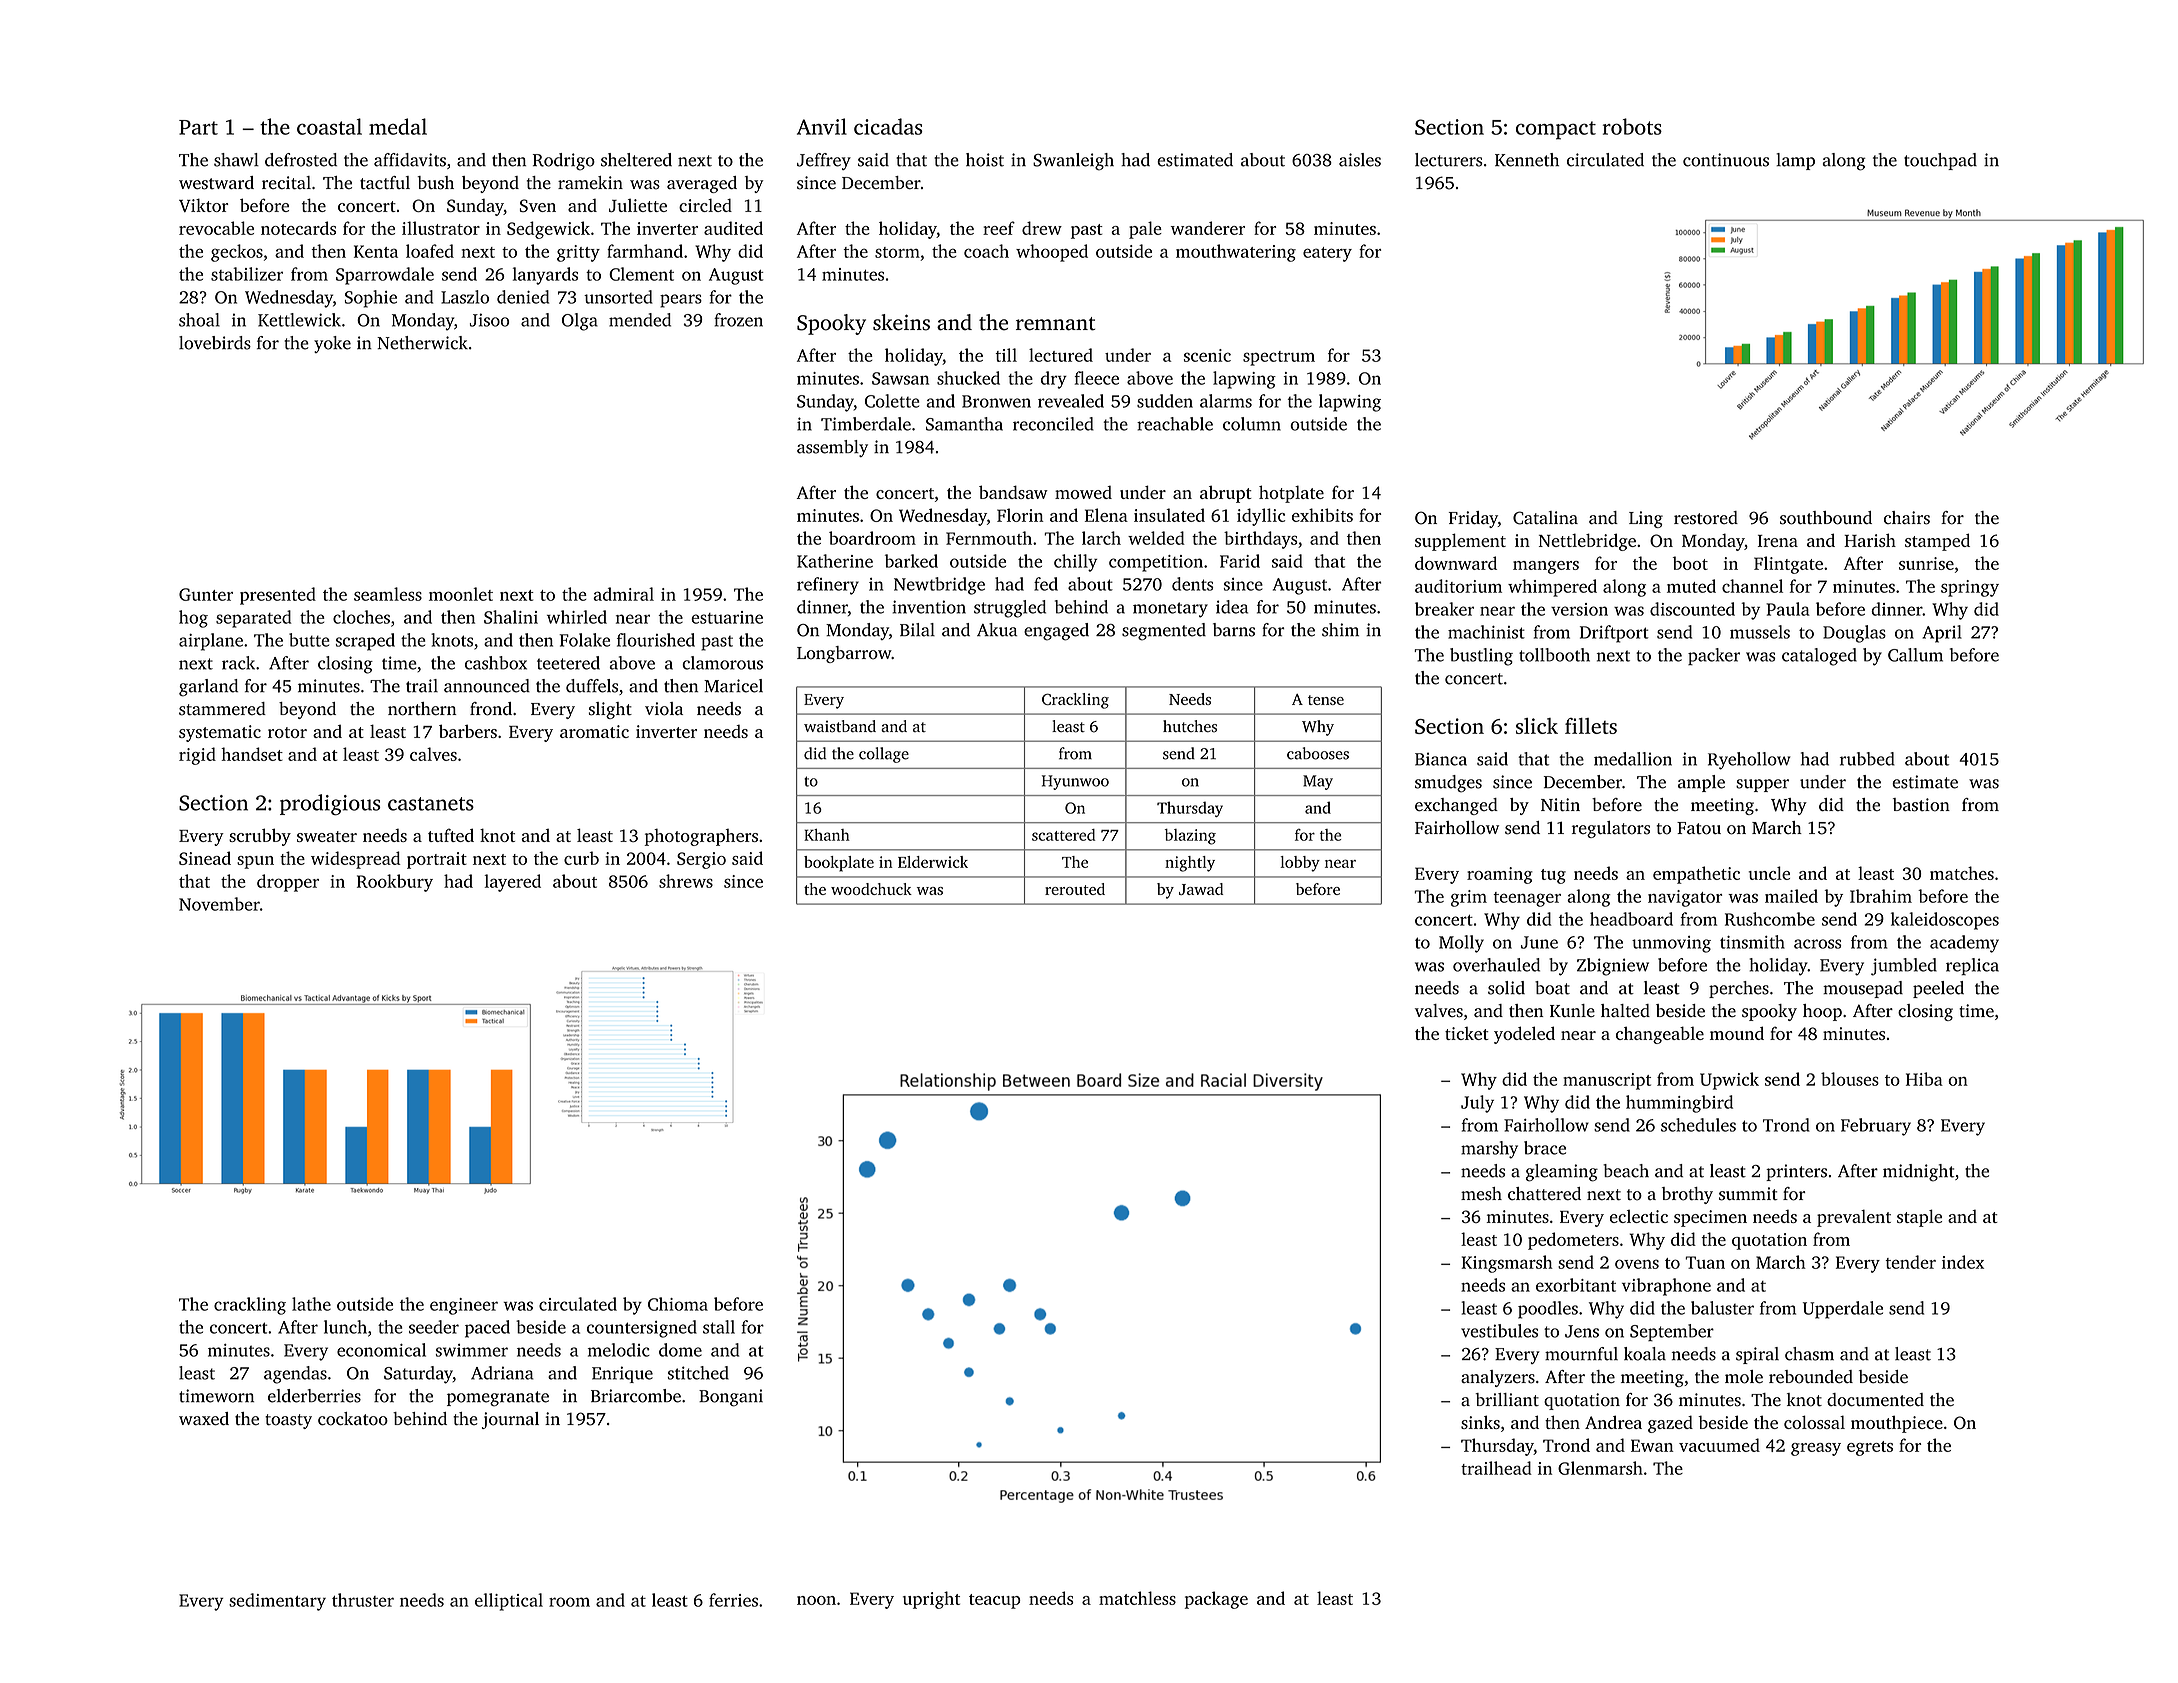  I want to click on touchpad, so click(1940, 161).
